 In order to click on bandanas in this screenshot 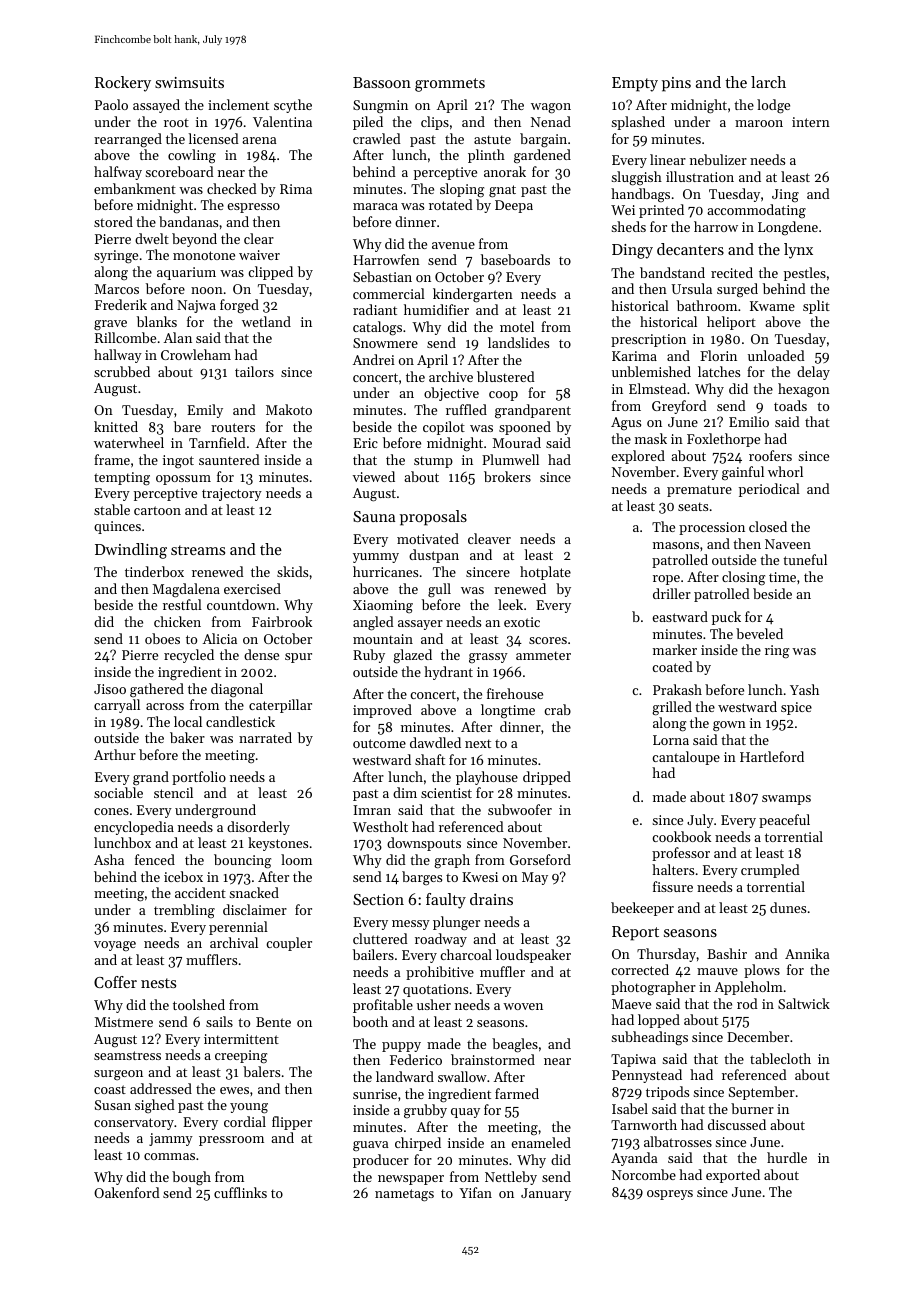, I will do `click(188, 221)`.
